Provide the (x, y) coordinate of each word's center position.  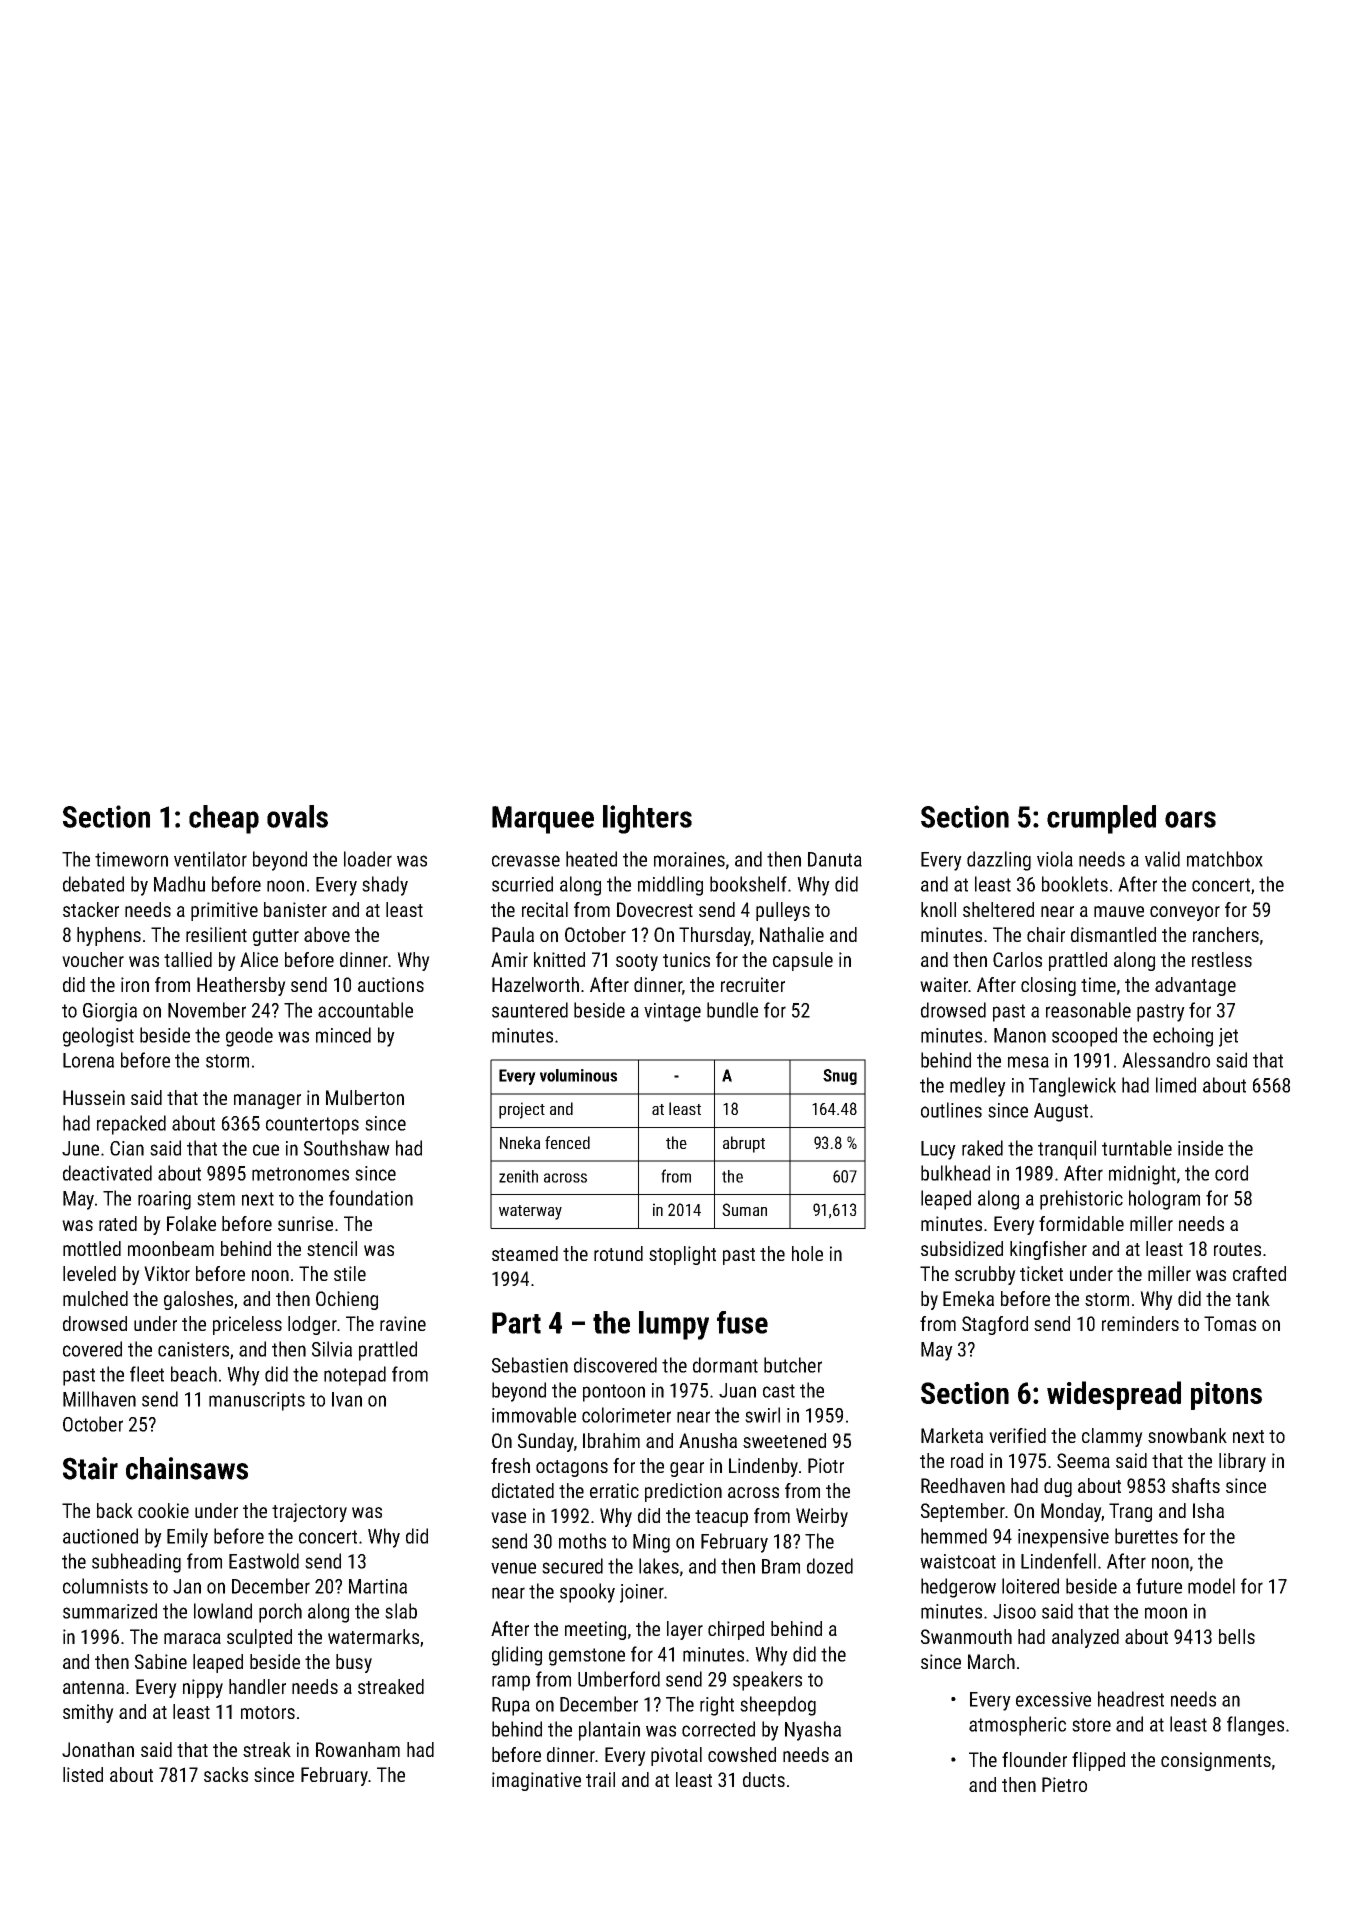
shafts (1196, 1485)
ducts (764, 1779)
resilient (216, 934)
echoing (1183, 1037)
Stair (90, 1468)
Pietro (1064, 1784)
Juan (737, 1390)
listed (83, 1774)
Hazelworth (535, 984)
